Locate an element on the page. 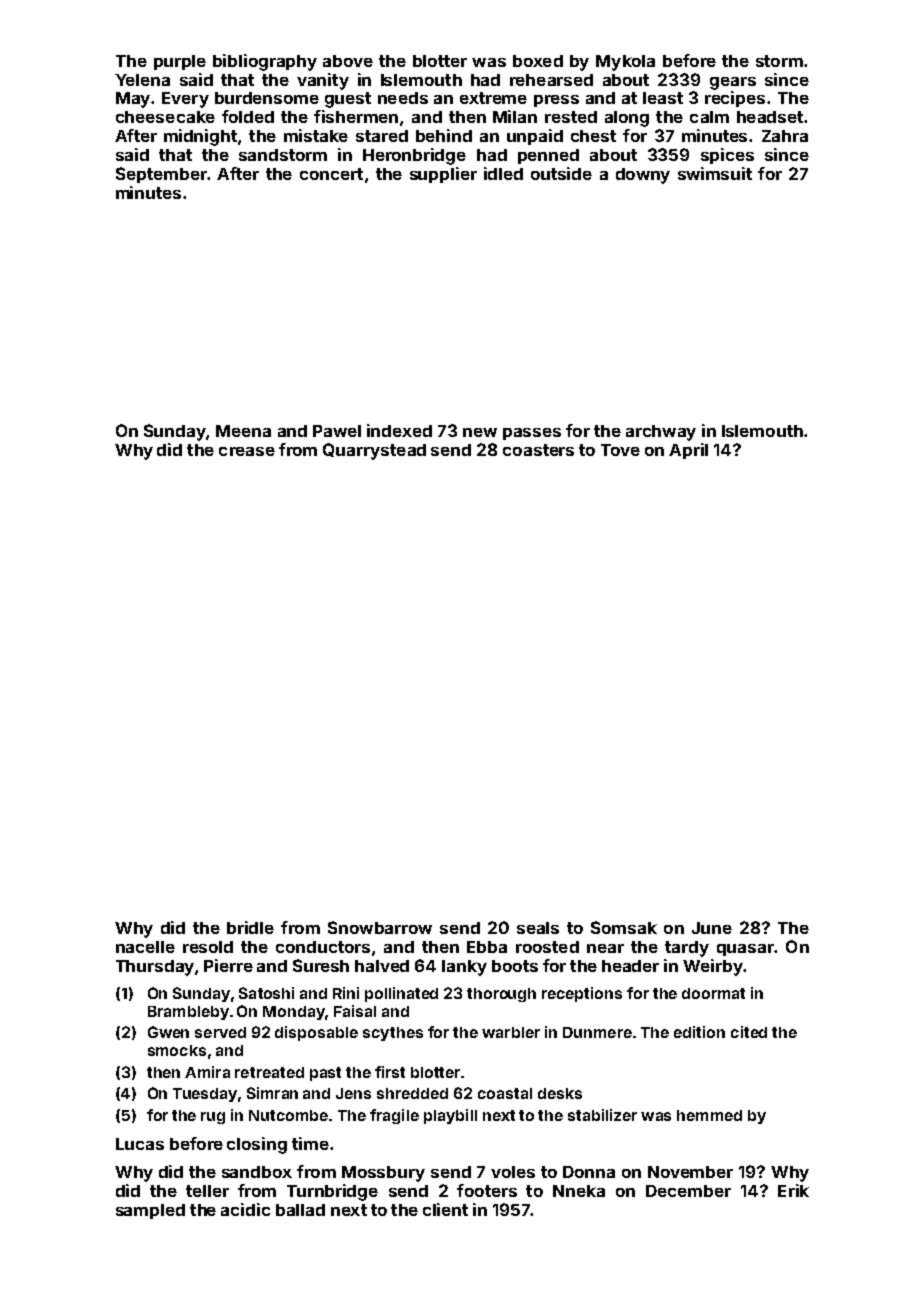 The height and width of the document is (1308, 924). ballad is located at coordinates (300, 1210).
